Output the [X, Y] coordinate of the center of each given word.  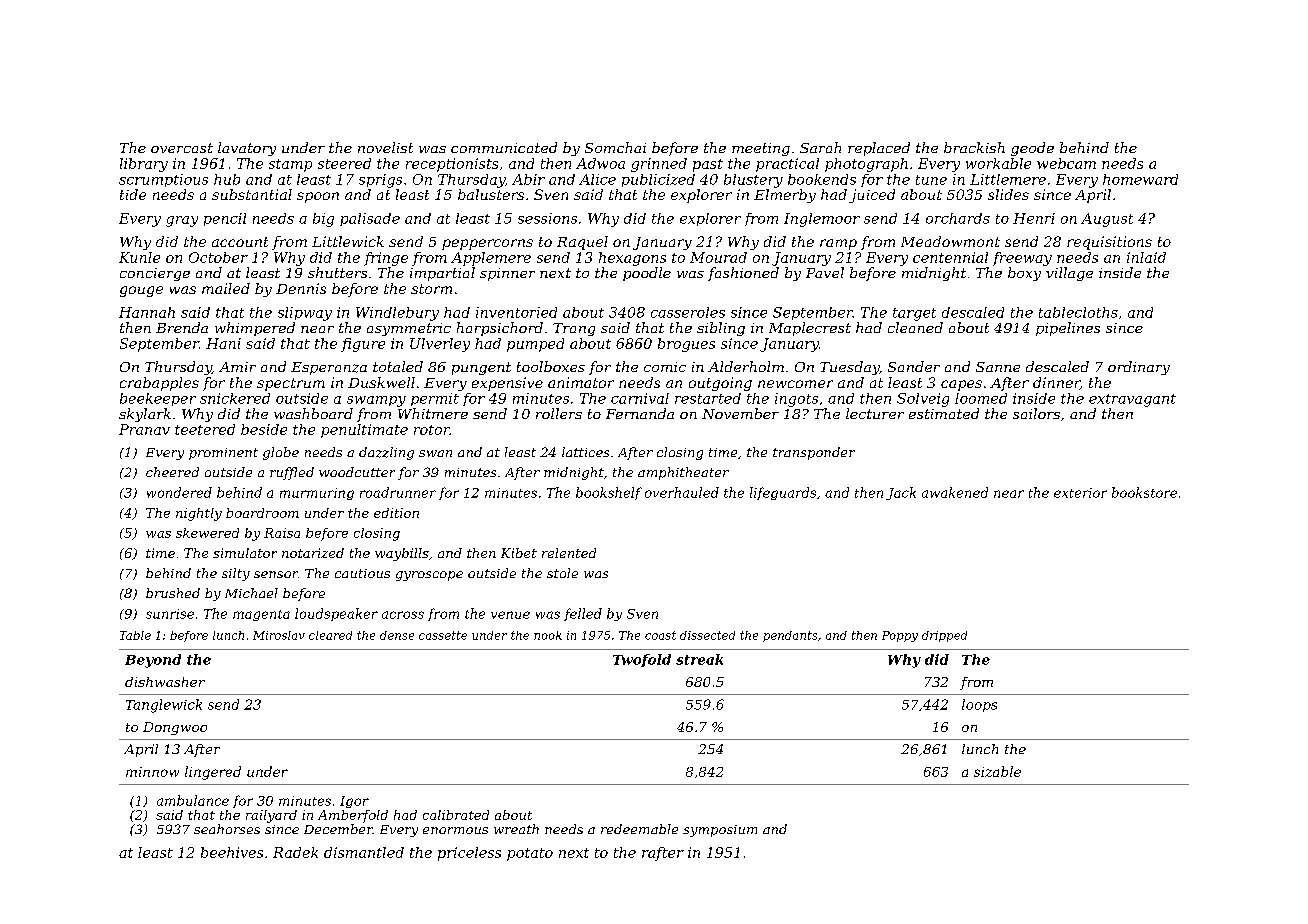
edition [396, 513]
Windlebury [397, 314]
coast [660, 635]
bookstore [1144, 492]
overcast [182, 148]
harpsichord [500, 329]
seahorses [227, 829]
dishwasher [165, 682]
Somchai [615, 147]
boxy [1024, 274]
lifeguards [783, 493]
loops [979, 705]
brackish [974, 147]
